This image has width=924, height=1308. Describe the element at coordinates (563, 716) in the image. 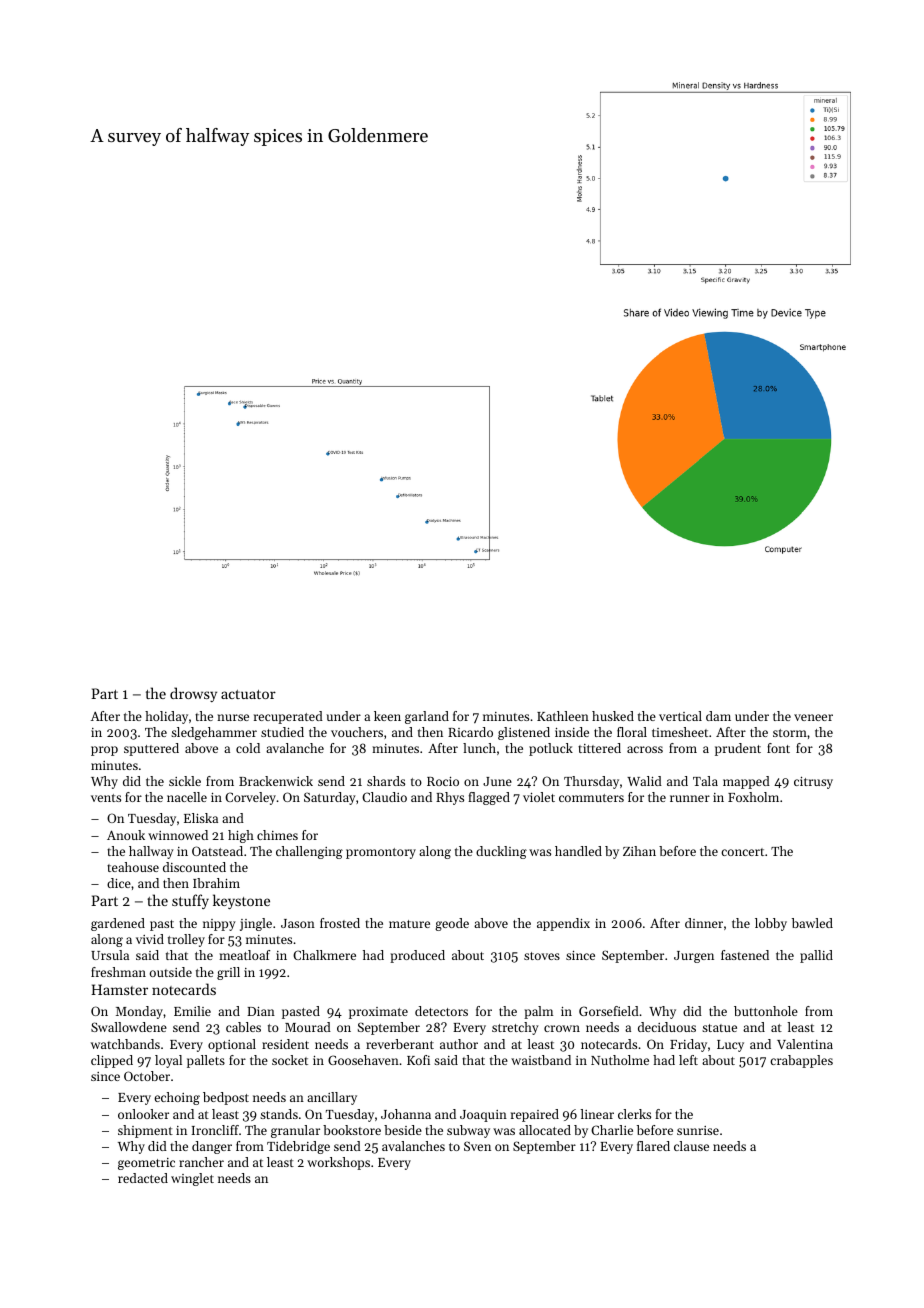

I see `Kathleen` at that location.
